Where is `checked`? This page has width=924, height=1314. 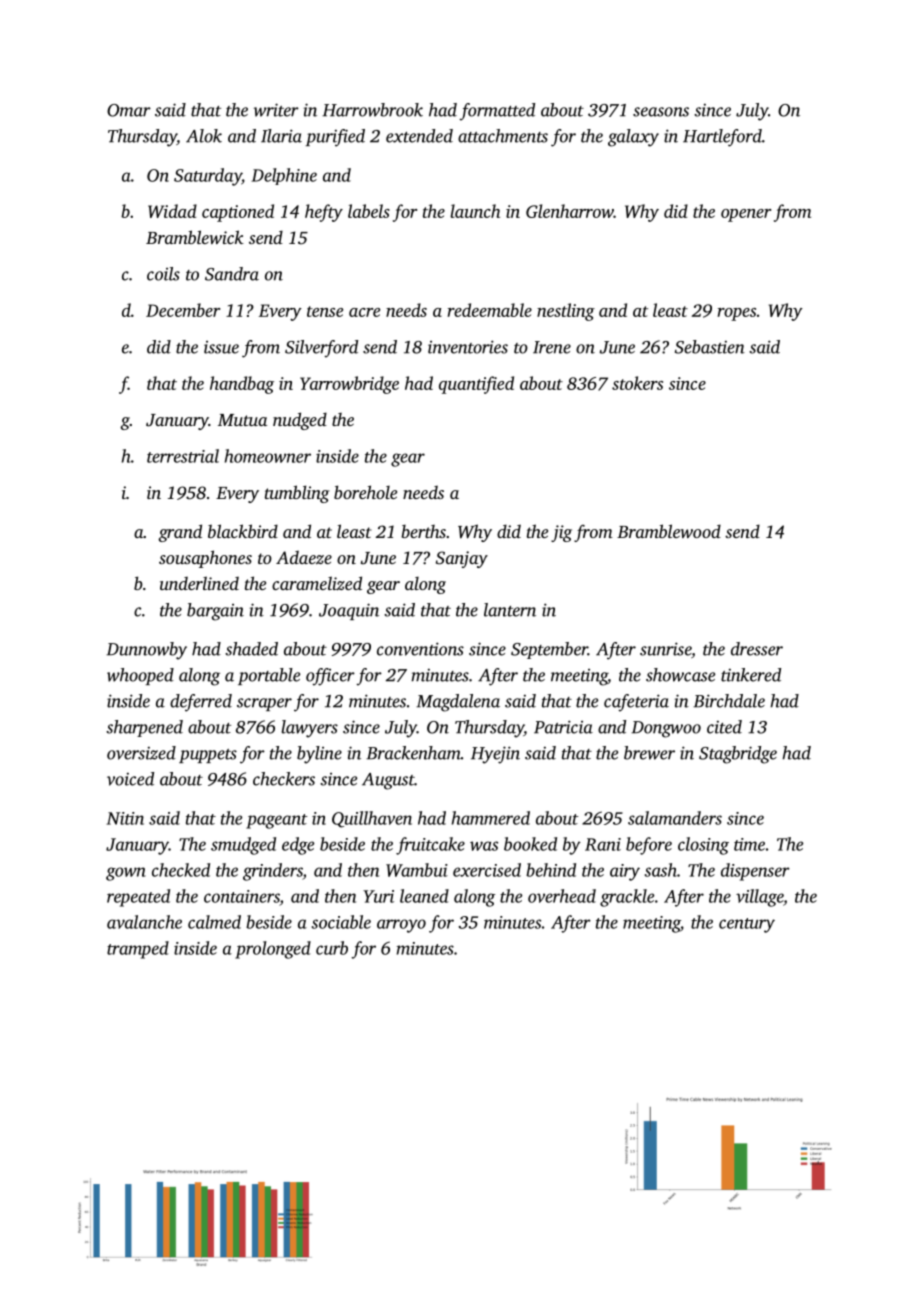 checked is located at coordinates (181, 870).
